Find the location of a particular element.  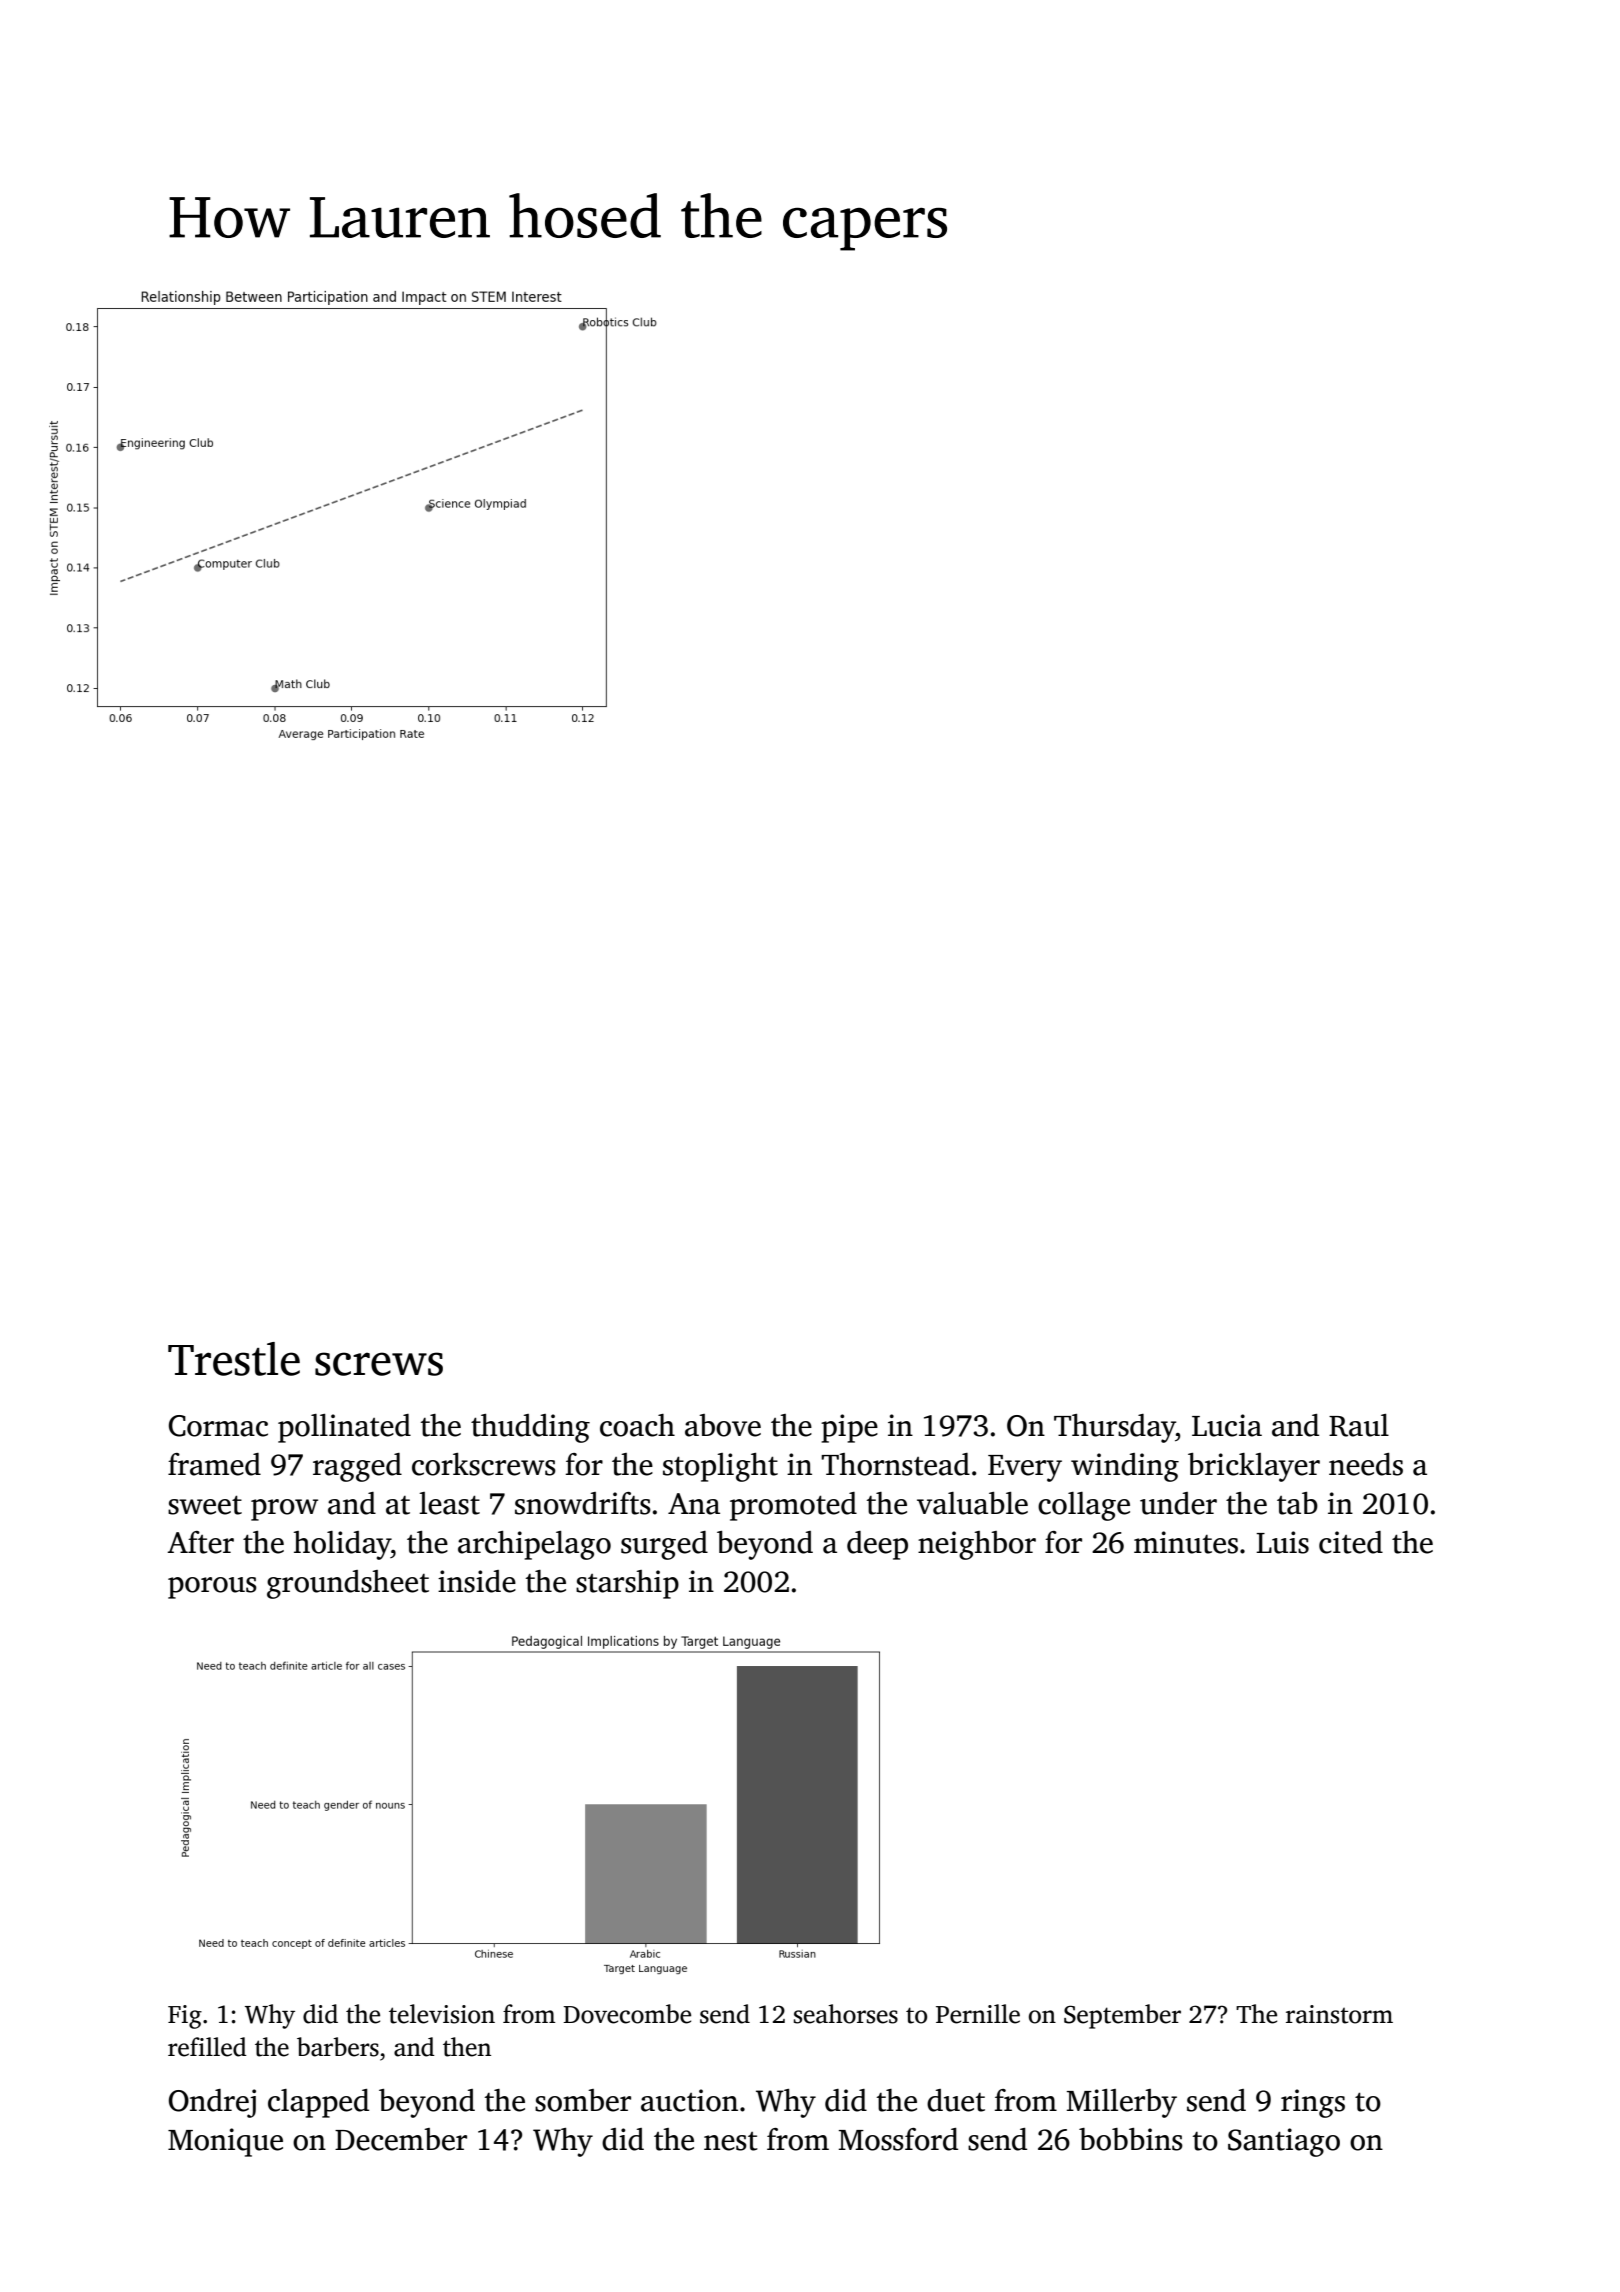

Trestle is located at coordinates (234, 1359).
